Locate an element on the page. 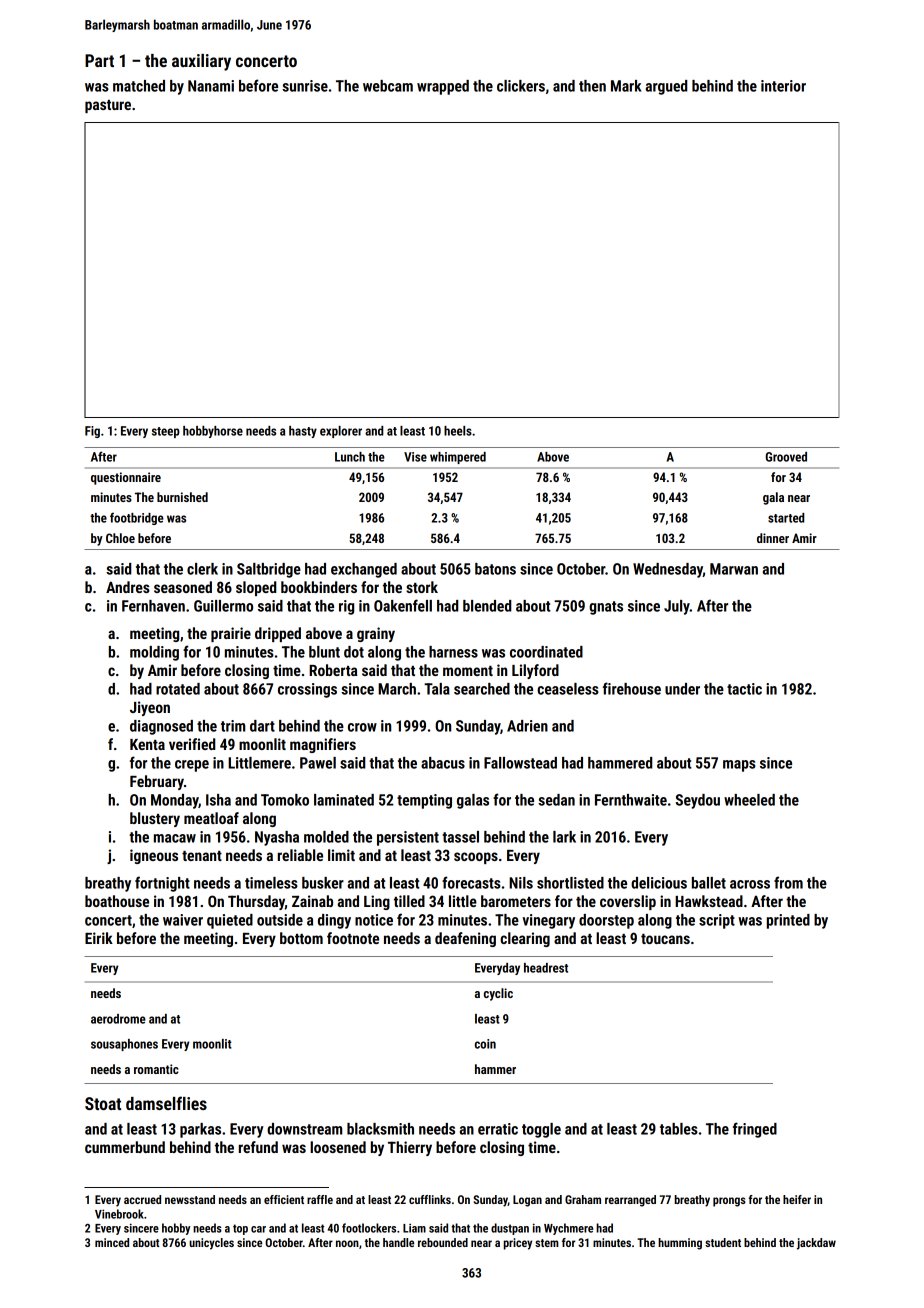 Image resolution: width=924 pixels, height=1308 pixels. argued is located at coordinates (666, 87).
